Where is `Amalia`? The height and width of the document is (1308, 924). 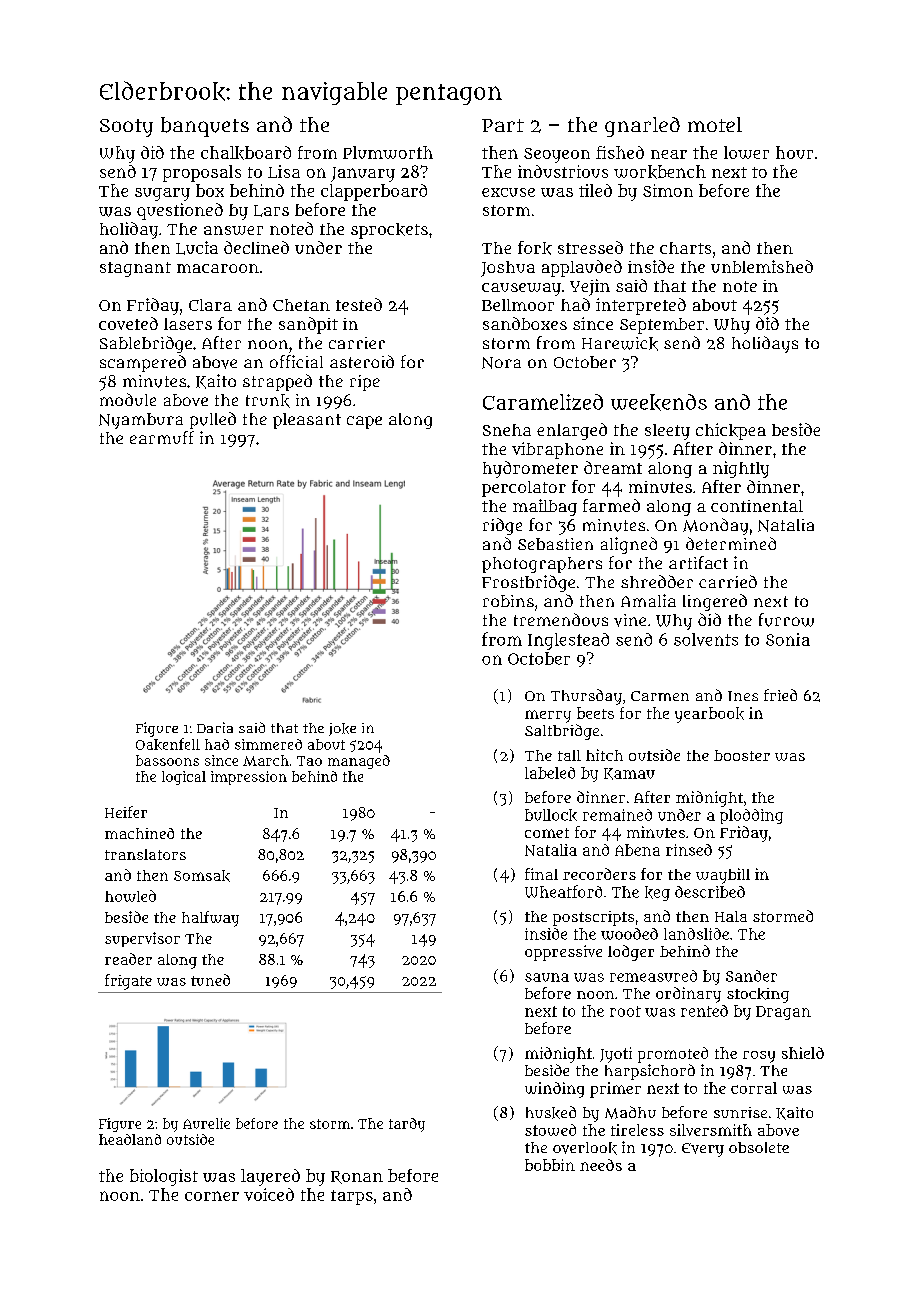
Amalia is located at coordinates (648, 600).
